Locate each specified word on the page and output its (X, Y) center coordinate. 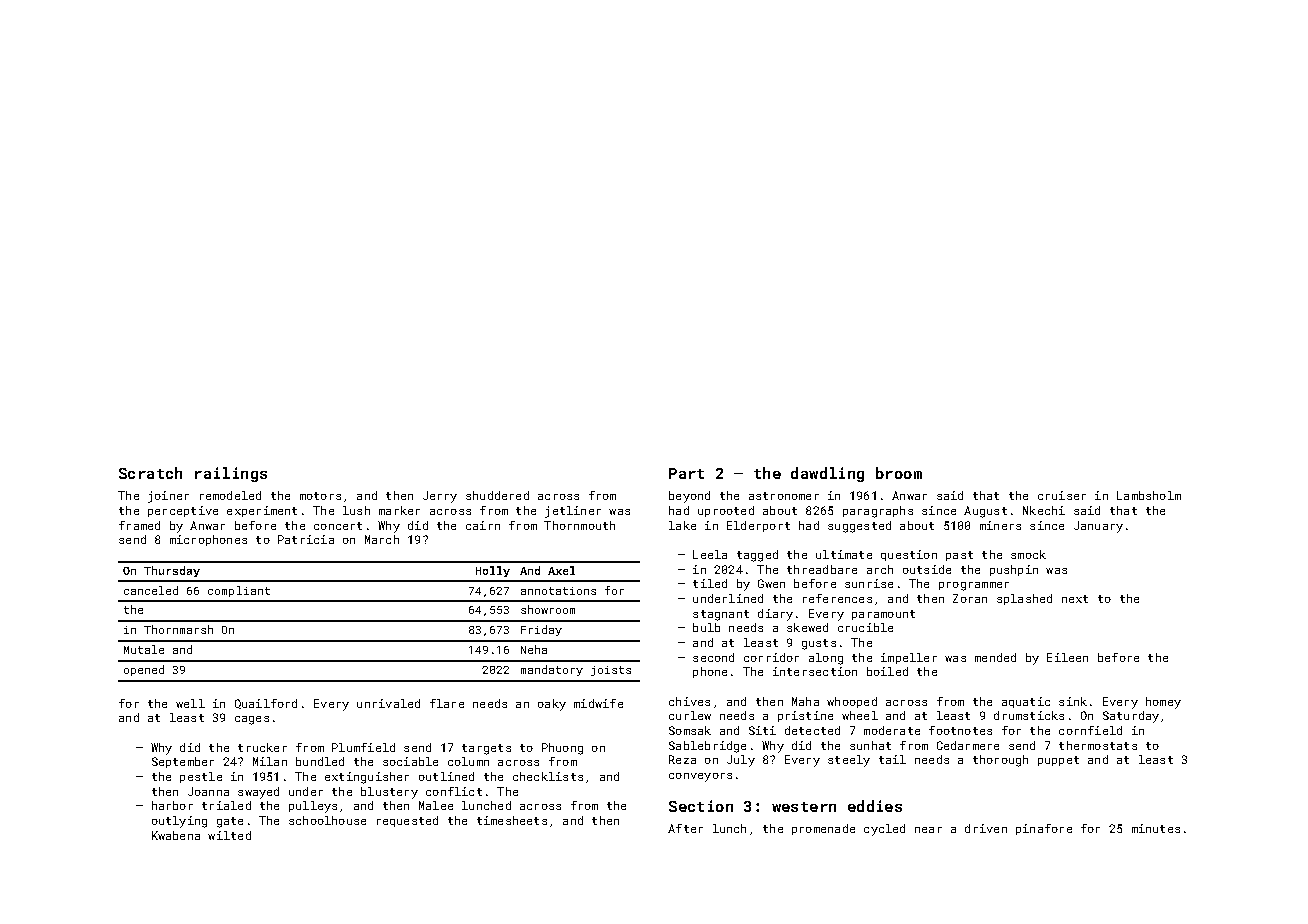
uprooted (726, 511)
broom (899, 473)
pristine (805, 716)
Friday (541, 630)
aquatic (1026, 702)
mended (995, 657)
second (713, 657)
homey (1163, 703)
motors (320, 496)
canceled (151, 590)
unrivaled (388, 703)
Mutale (144, 649)
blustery (389, 793)
